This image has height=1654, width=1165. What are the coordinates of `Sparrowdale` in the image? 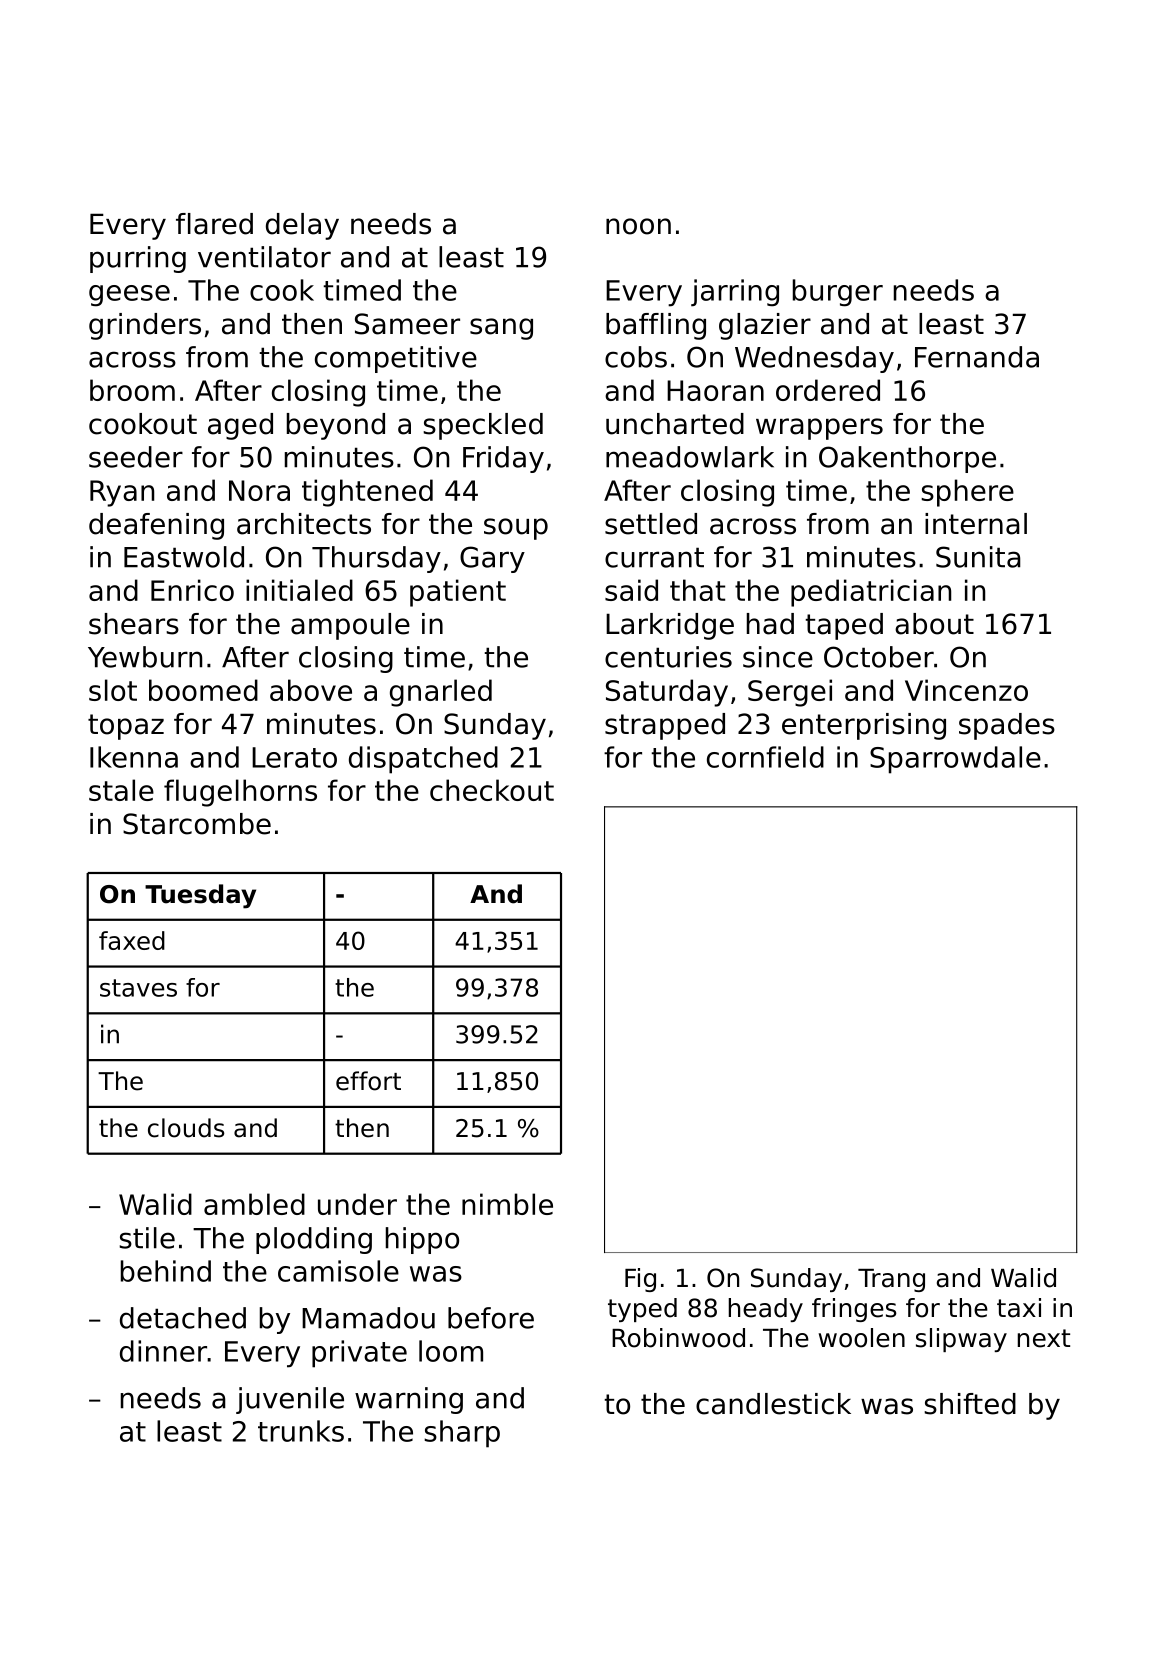 It's located at (955, 760).
